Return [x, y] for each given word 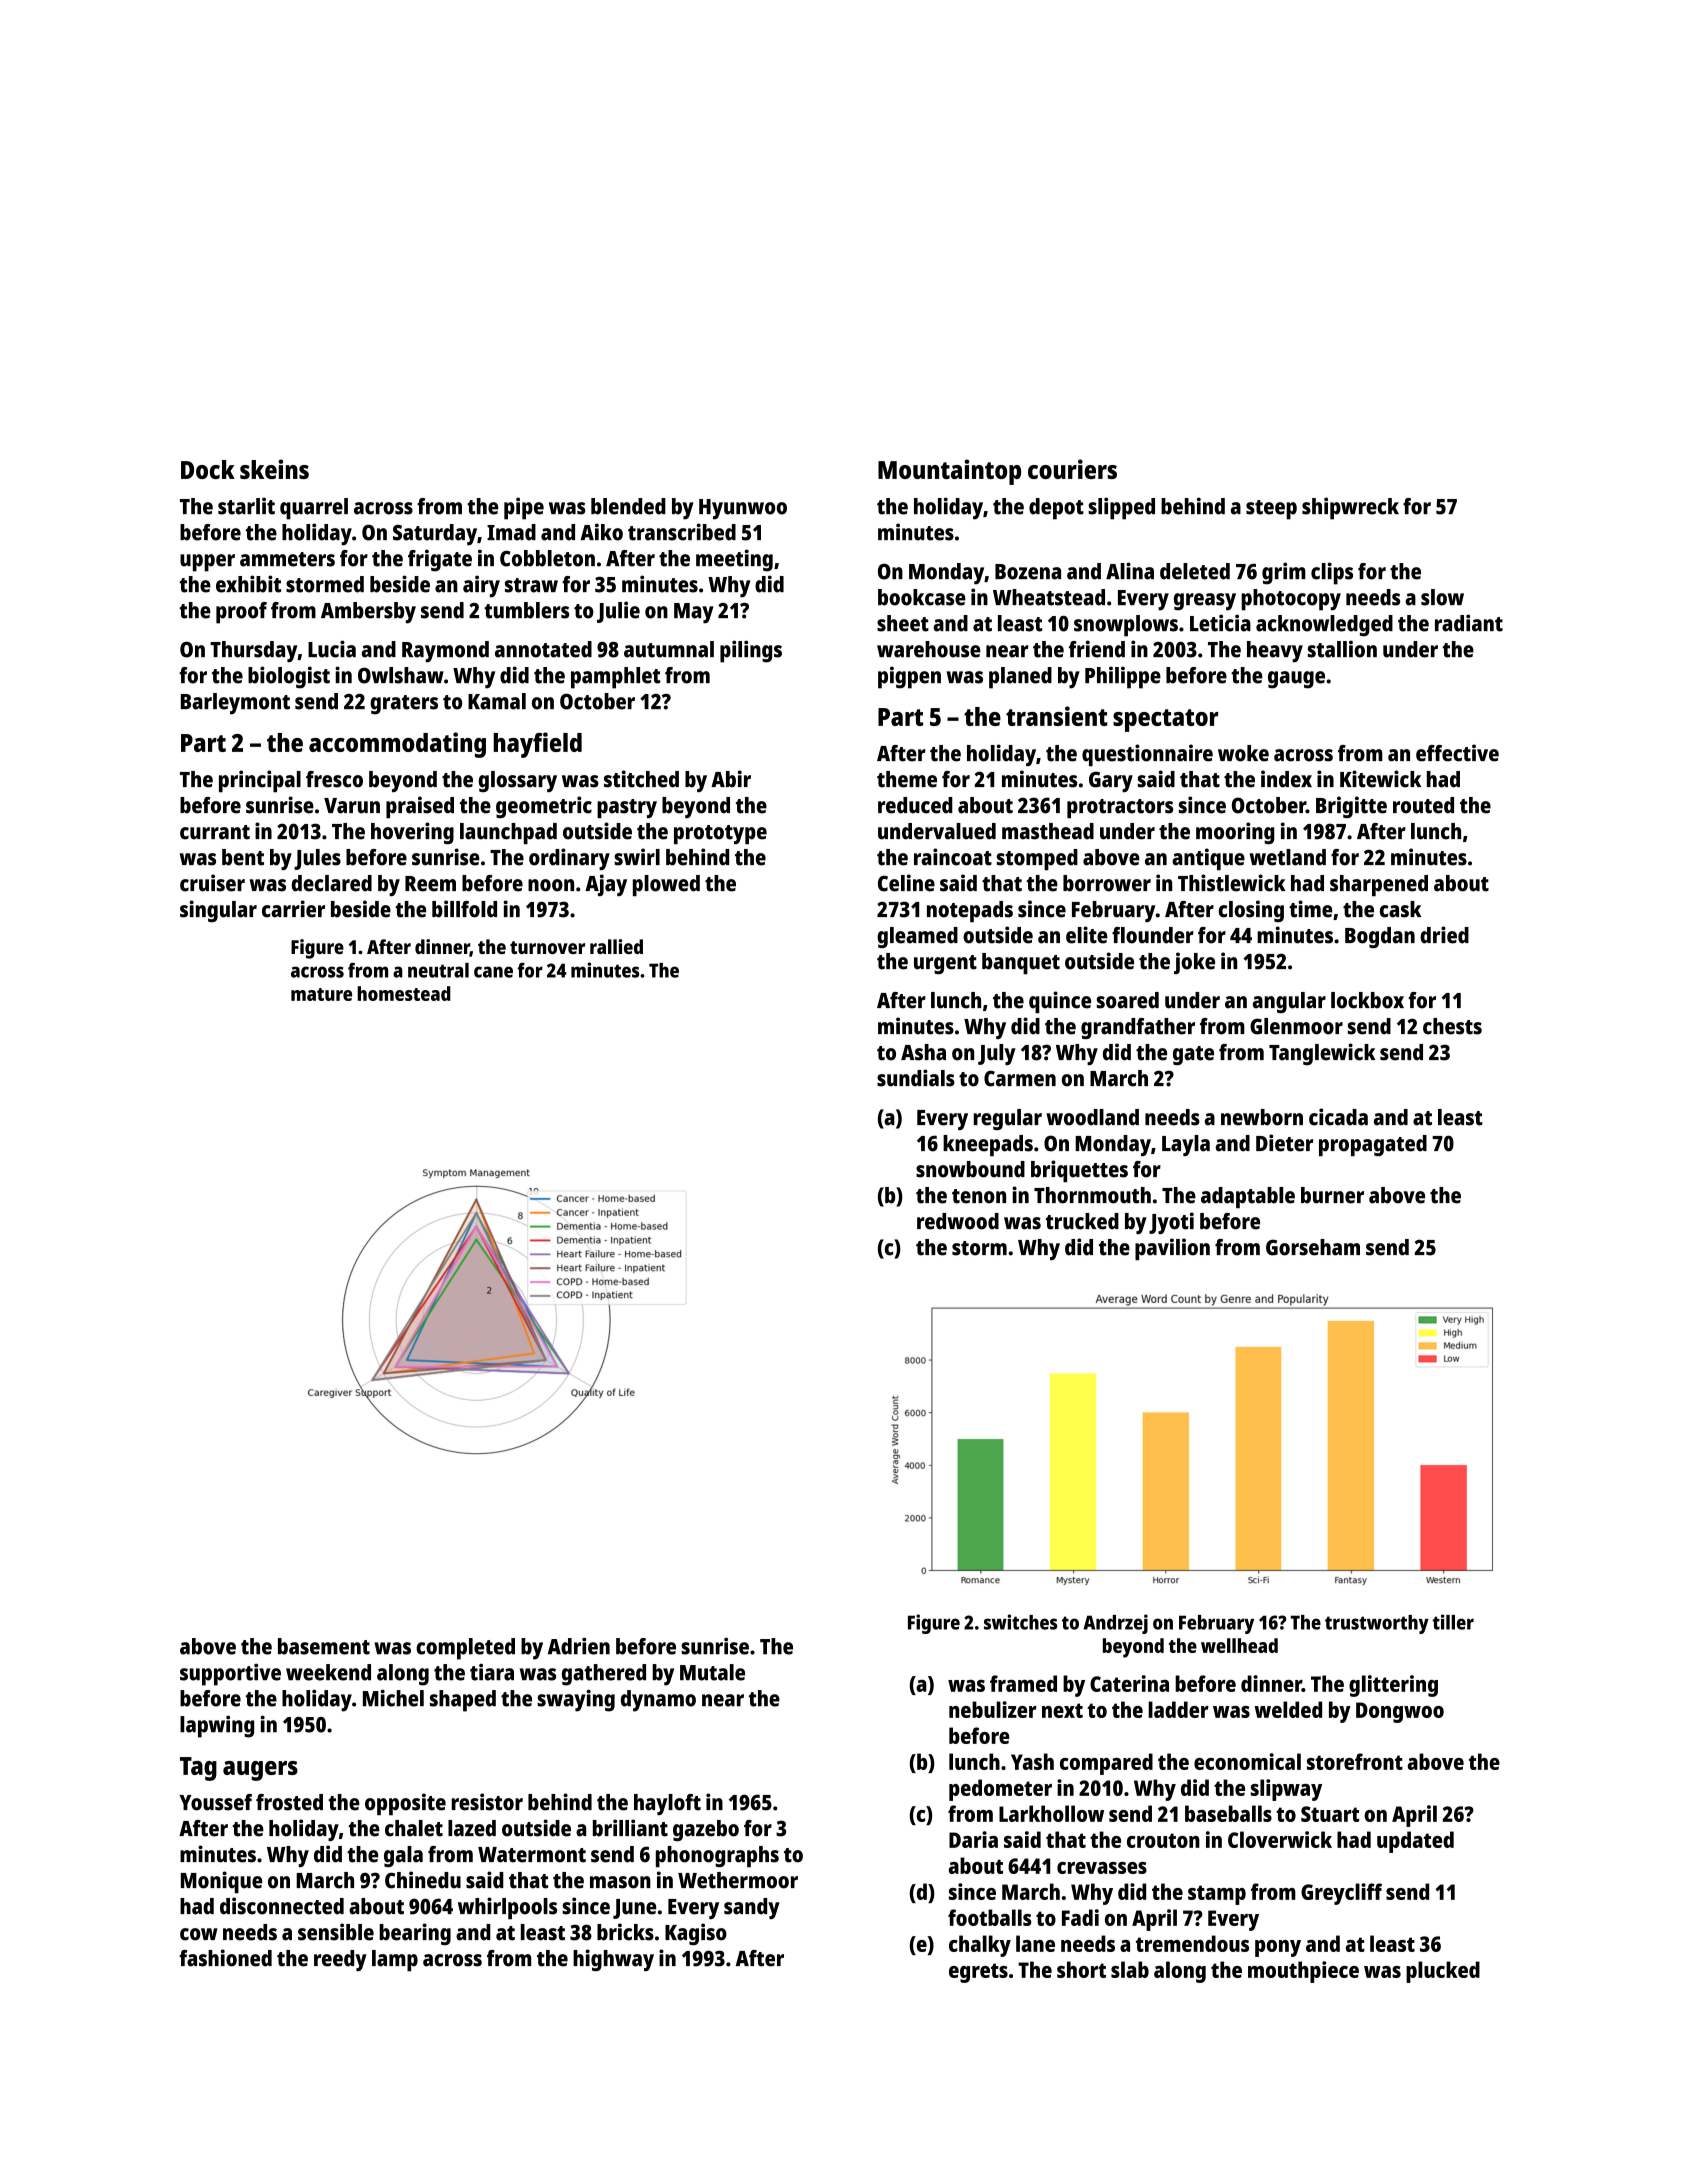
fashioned [225, 1958]
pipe [524, 508]
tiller [1453, 1622]
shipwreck [1350, 508]
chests [1452, 1026]
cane [493, 972]
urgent [945, 964]
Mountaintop [949, 472]
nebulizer [993, 1709]
